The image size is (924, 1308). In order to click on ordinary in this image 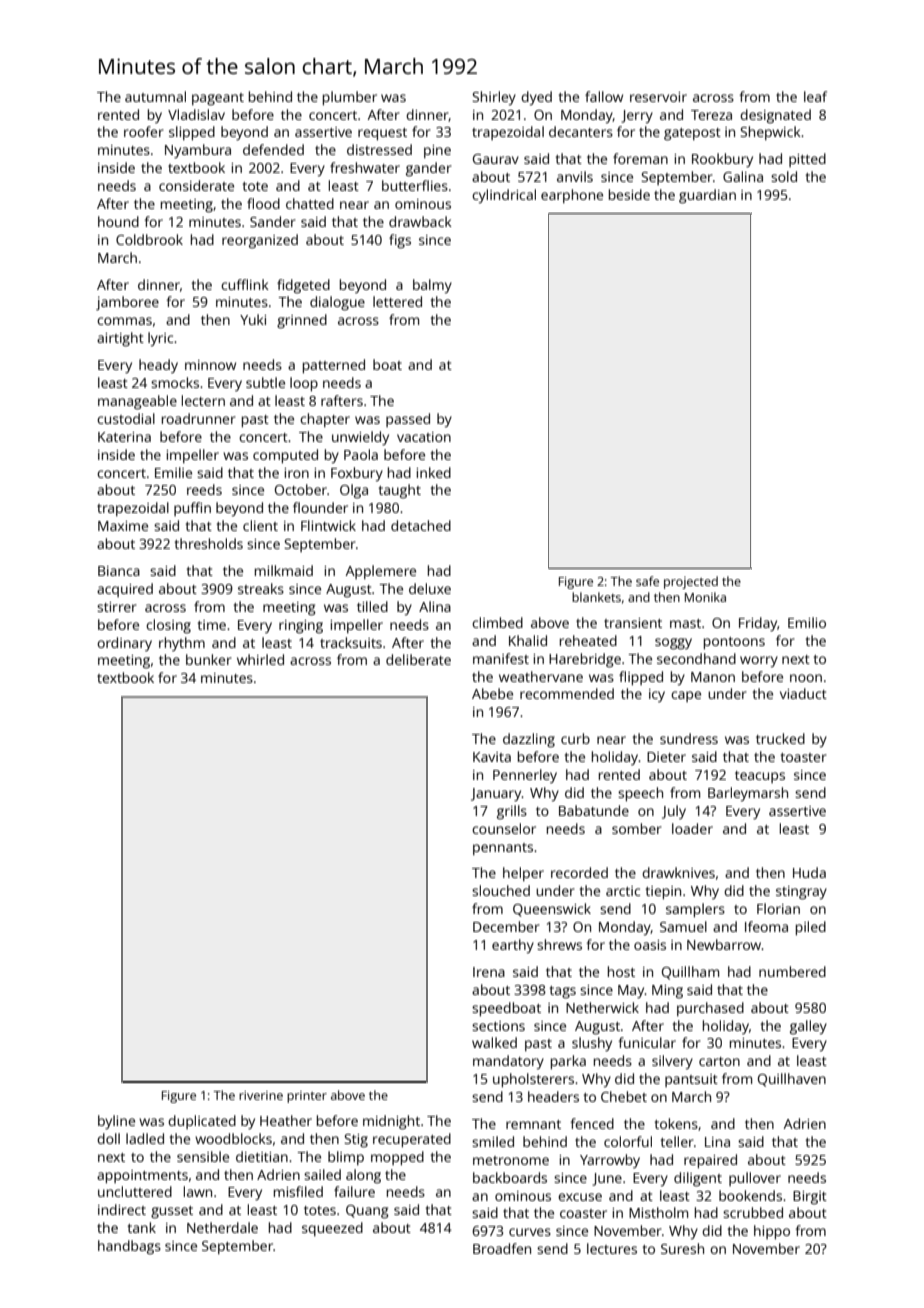, I will do `click(124, 644)`.
